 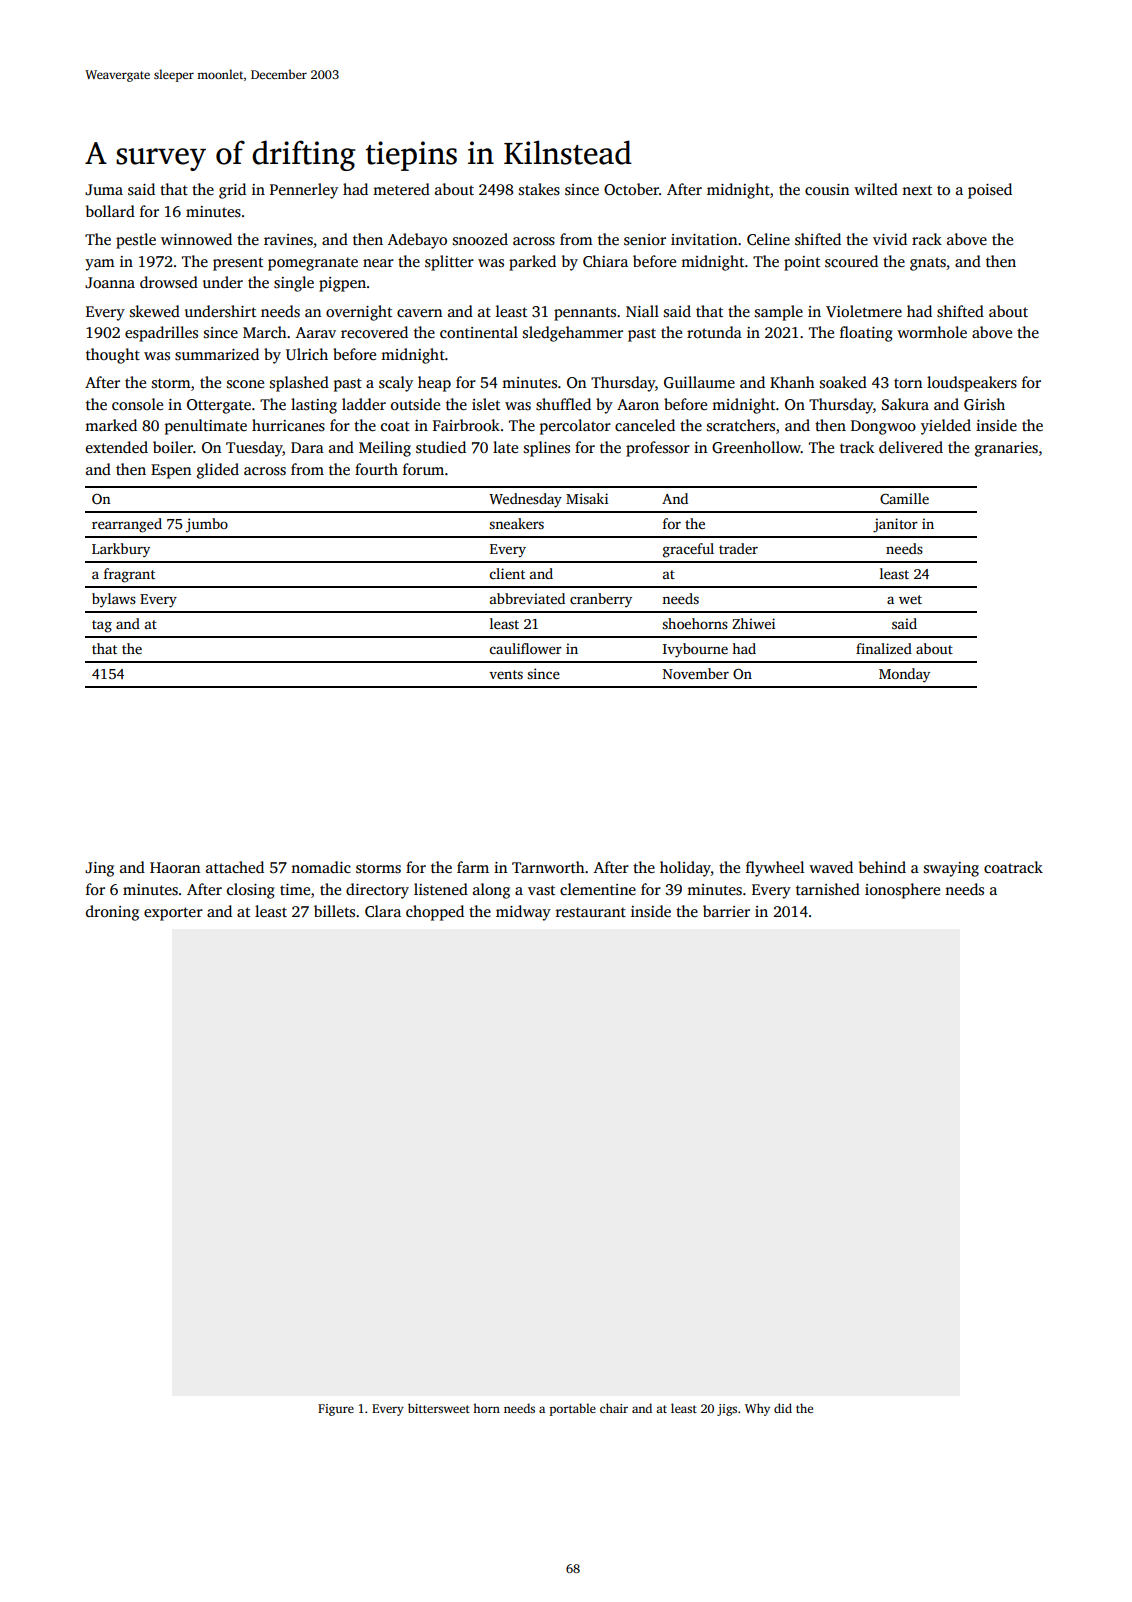 I want to click on Figure, so click(x=336, y=1410).
